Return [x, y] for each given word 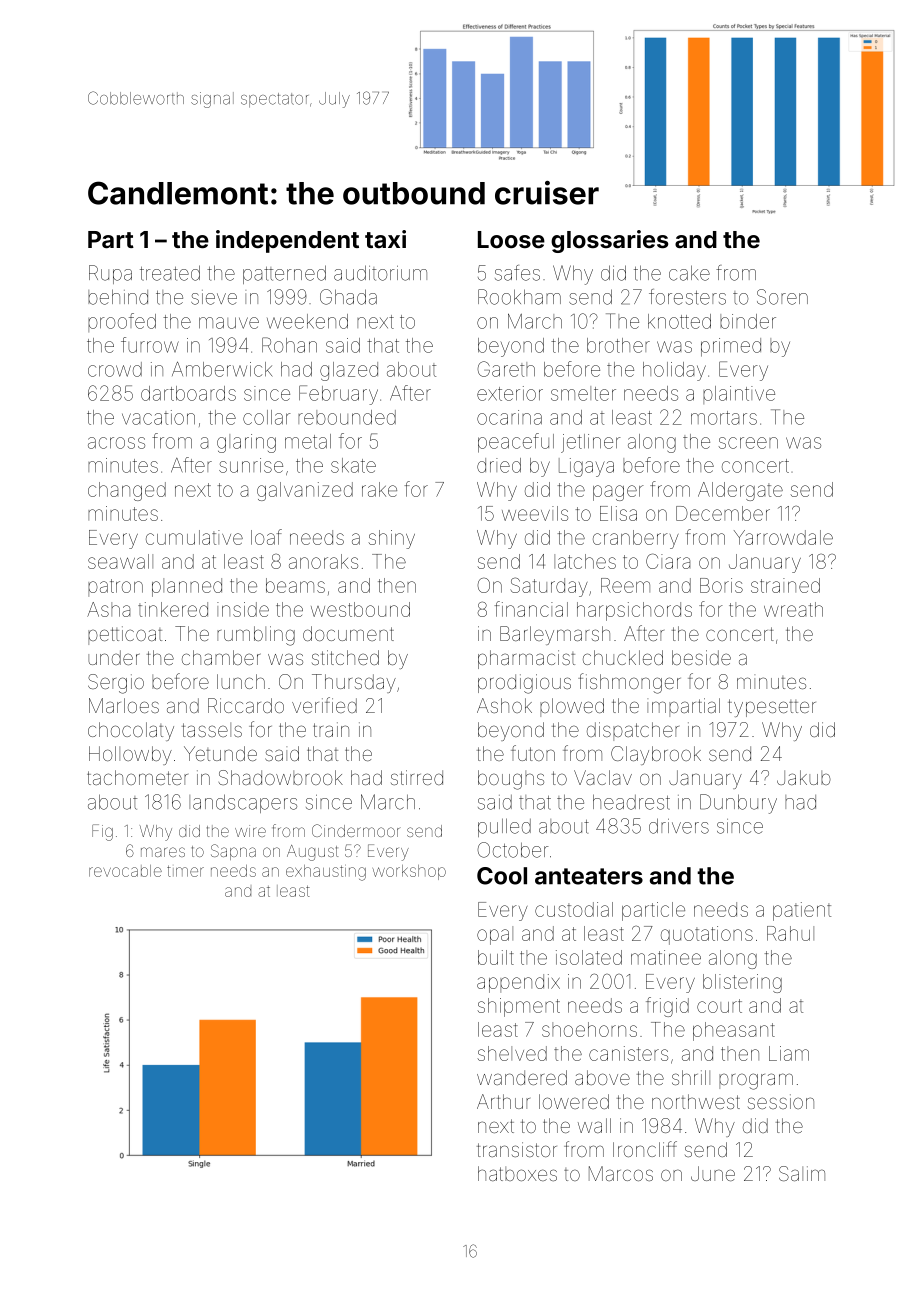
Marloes [124, 705]
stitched [345, 657]
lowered [574, 1101]
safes [517, 273]
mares [163, 852]
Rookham [519, 297]
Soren [782, 297]
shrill [691, 1077]
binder [748, 321]
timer [185, 871]
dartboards [188, 393]
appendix [518, 983]
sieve [214, 297]
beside [701, 657]
